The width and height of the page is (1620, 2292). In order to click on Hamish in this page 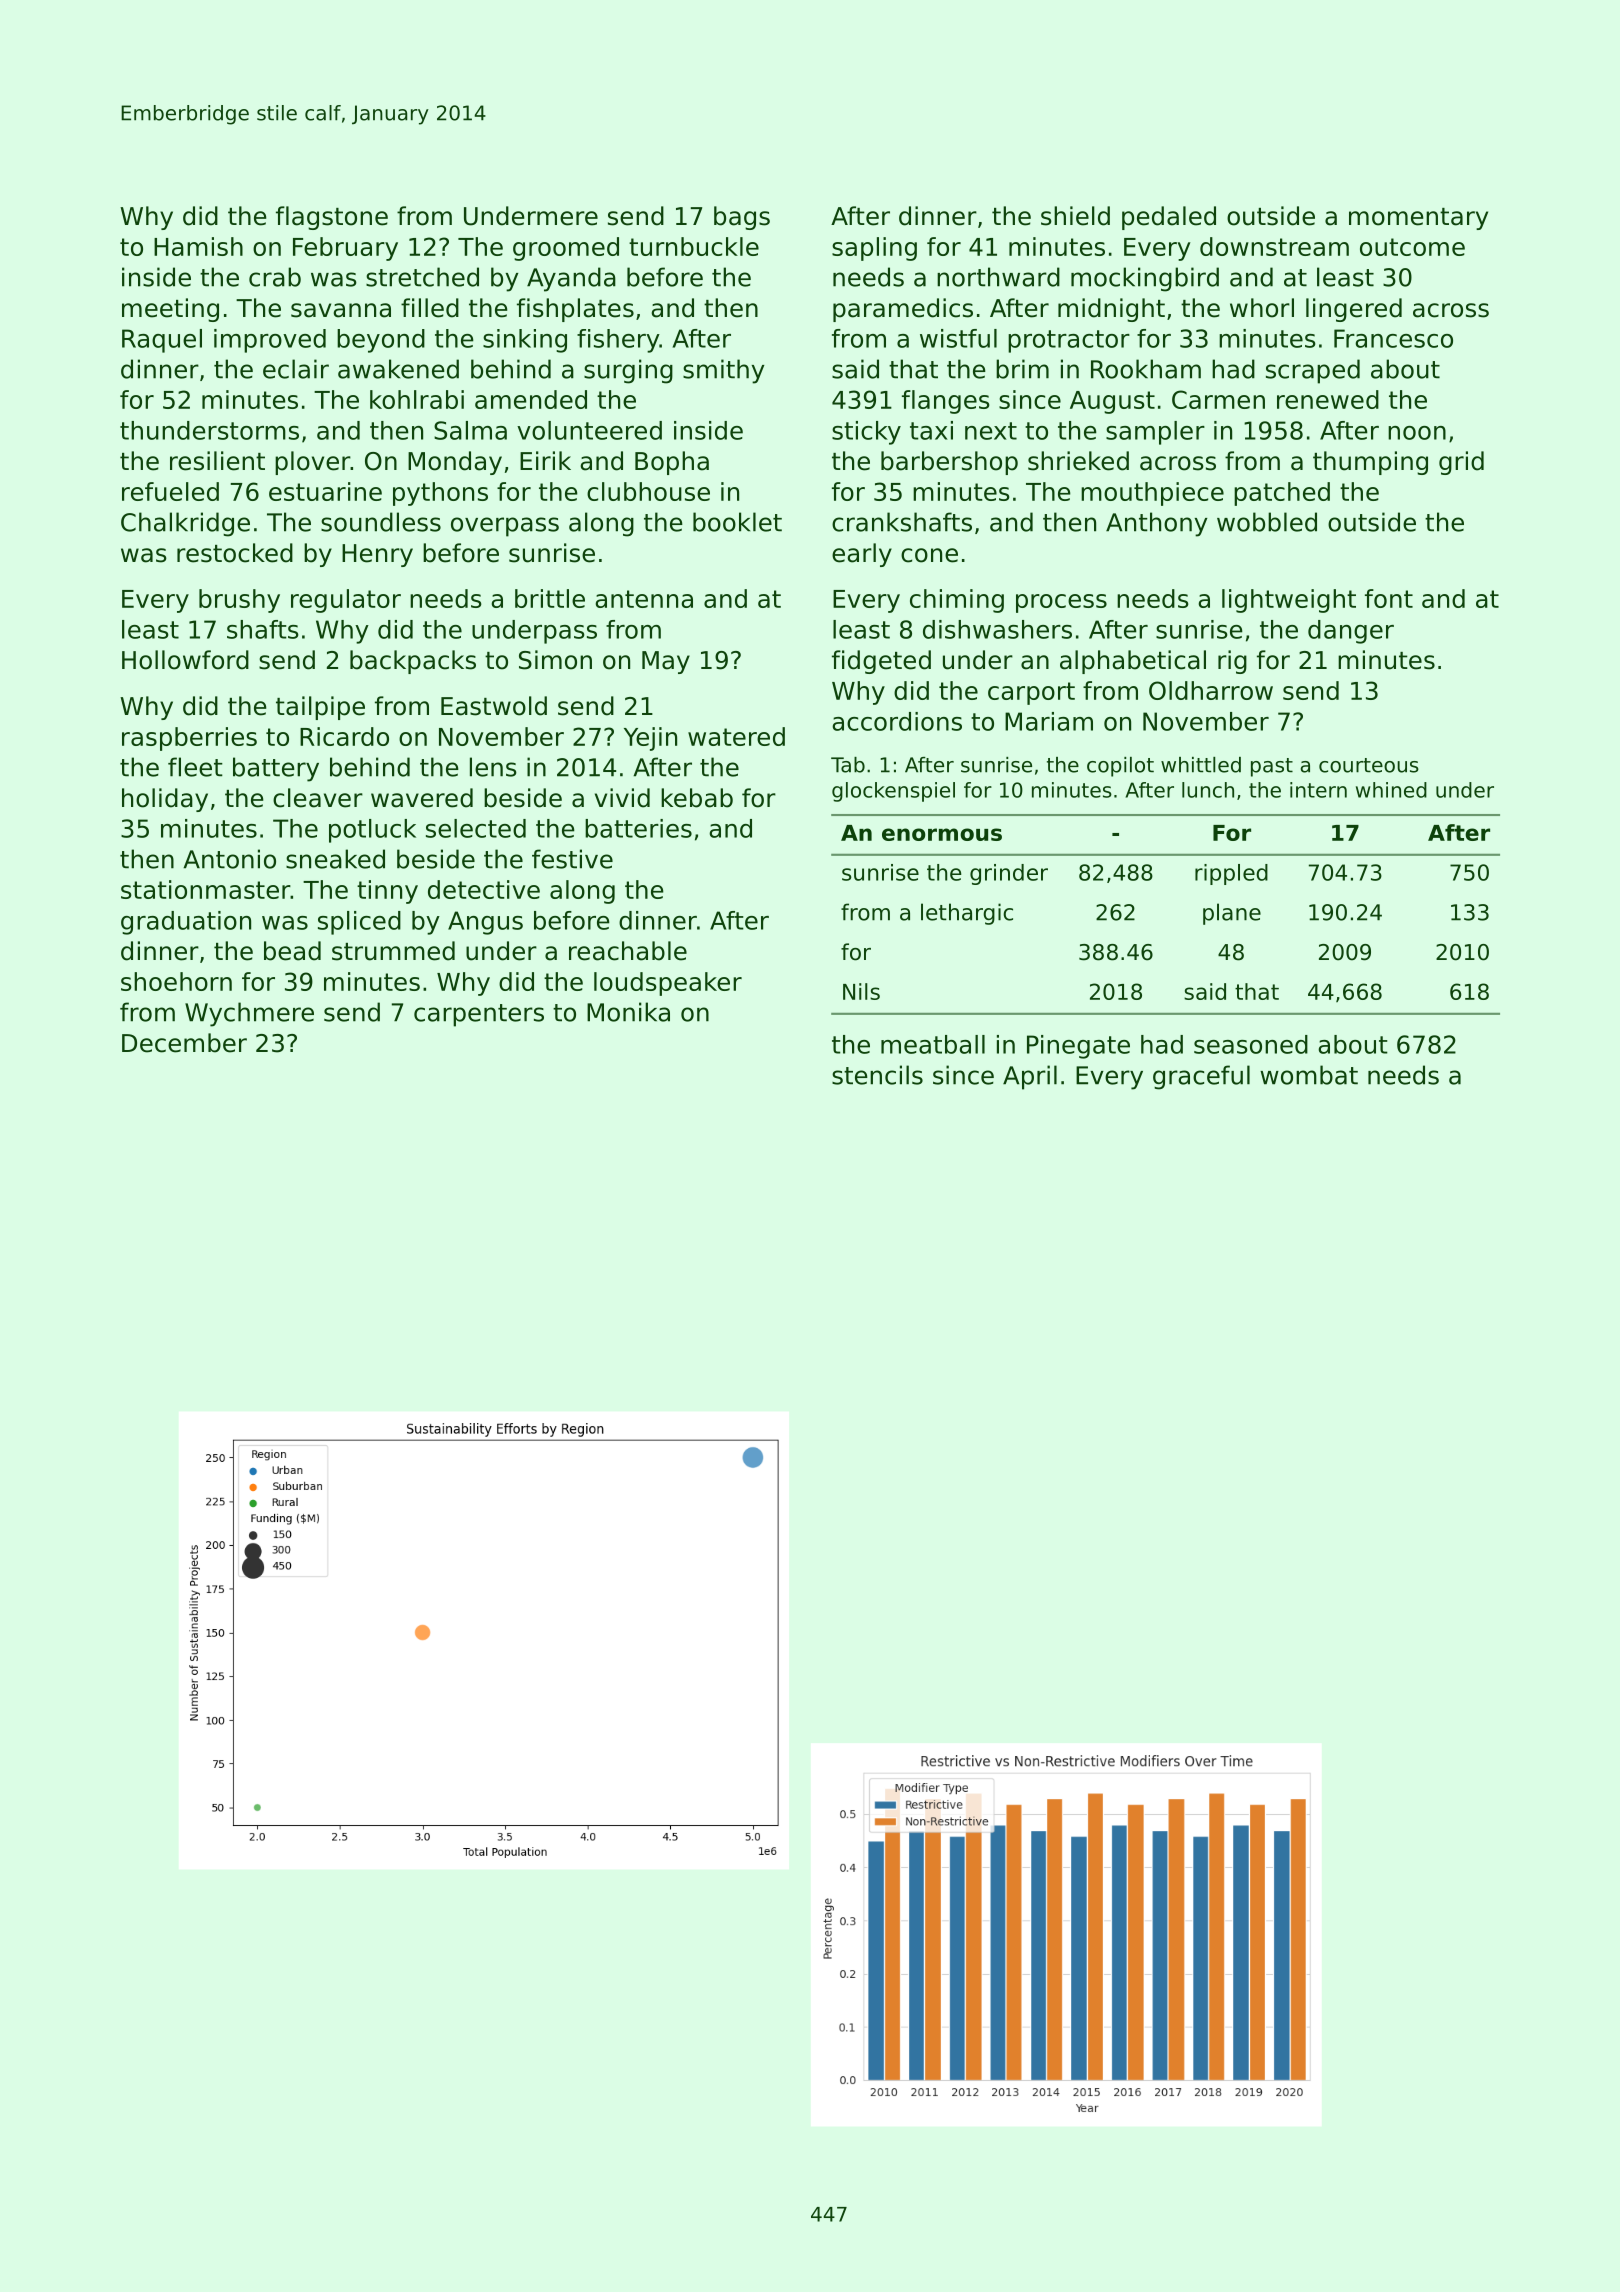, I will do `click(198, 246)`.
